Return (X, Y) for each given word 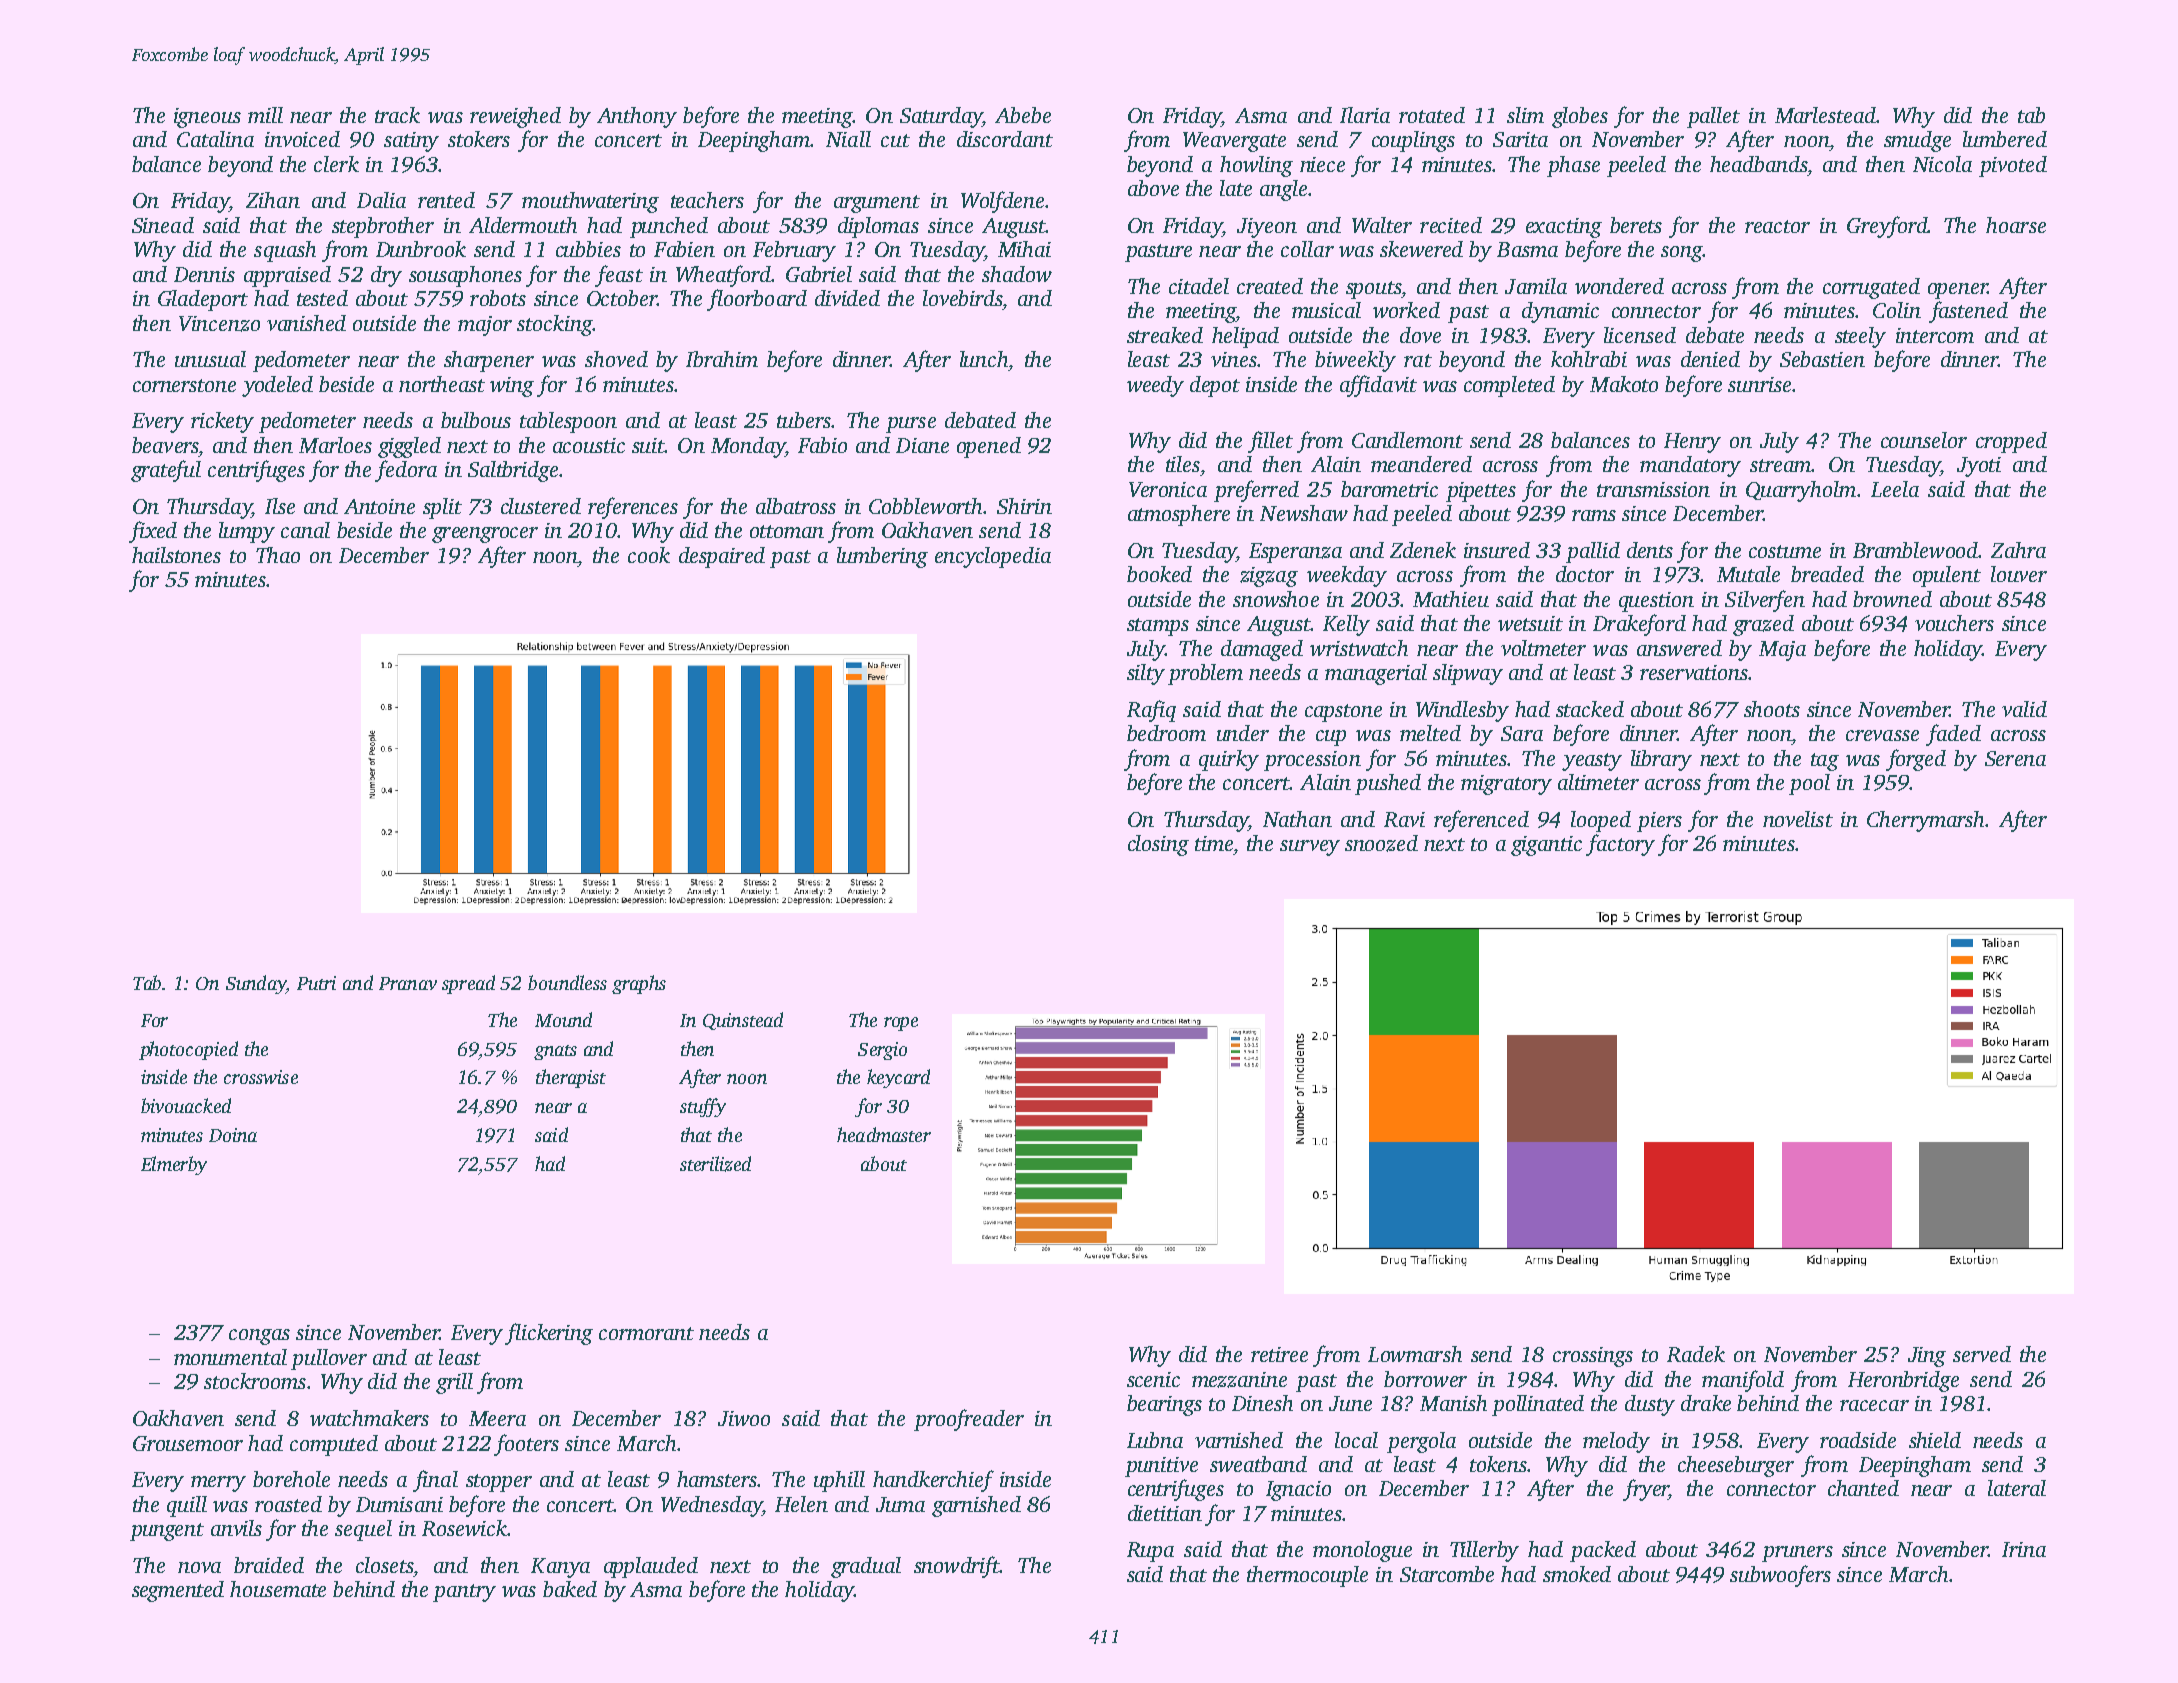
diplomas (878, 227)
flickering (549, 1334)
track (397, 115)
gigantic (1546, 846)
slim (1525, 115)
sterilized (715, 1164)
